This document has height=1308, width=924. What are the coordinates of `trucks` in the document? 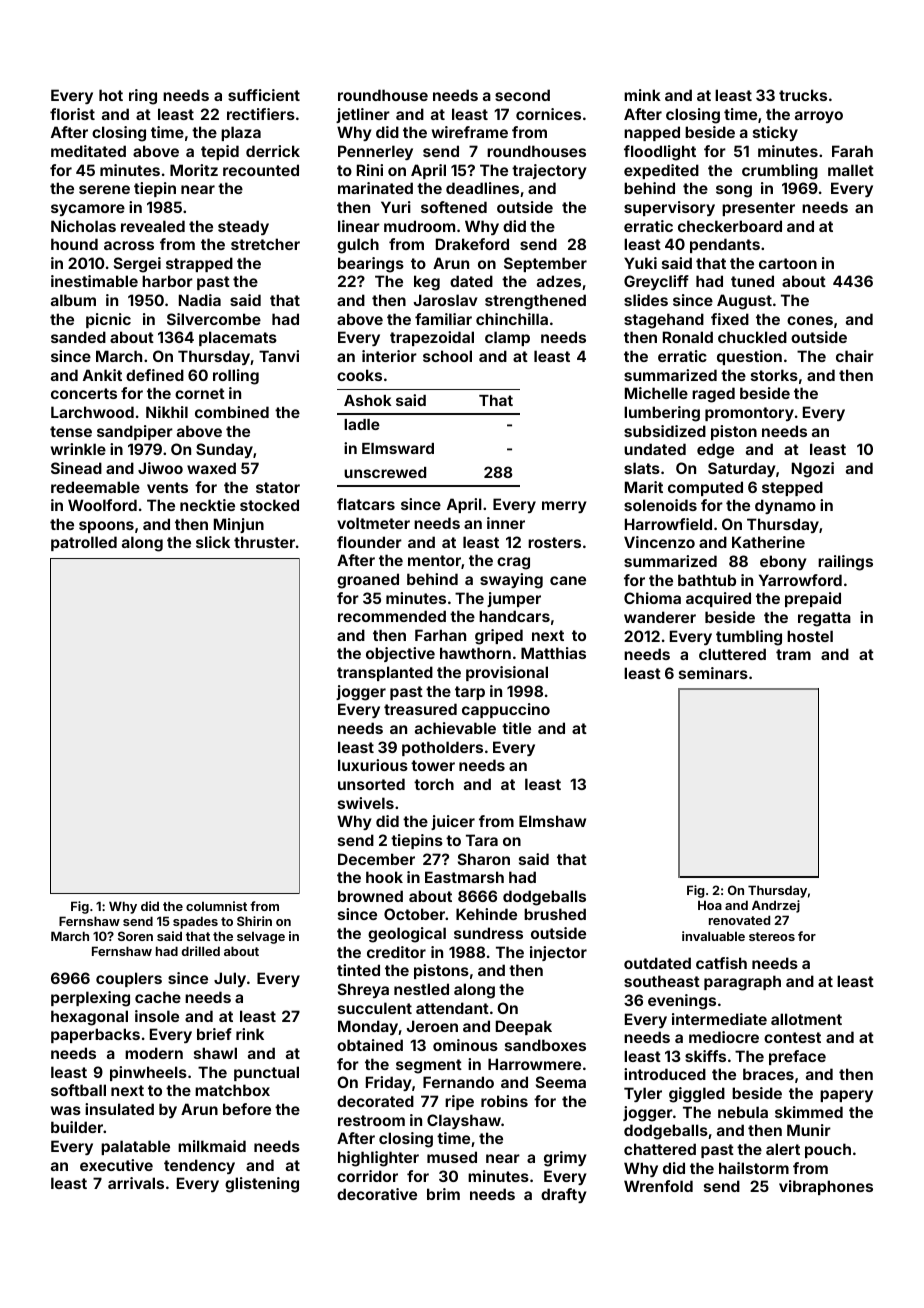 It's located at (803, 95).
